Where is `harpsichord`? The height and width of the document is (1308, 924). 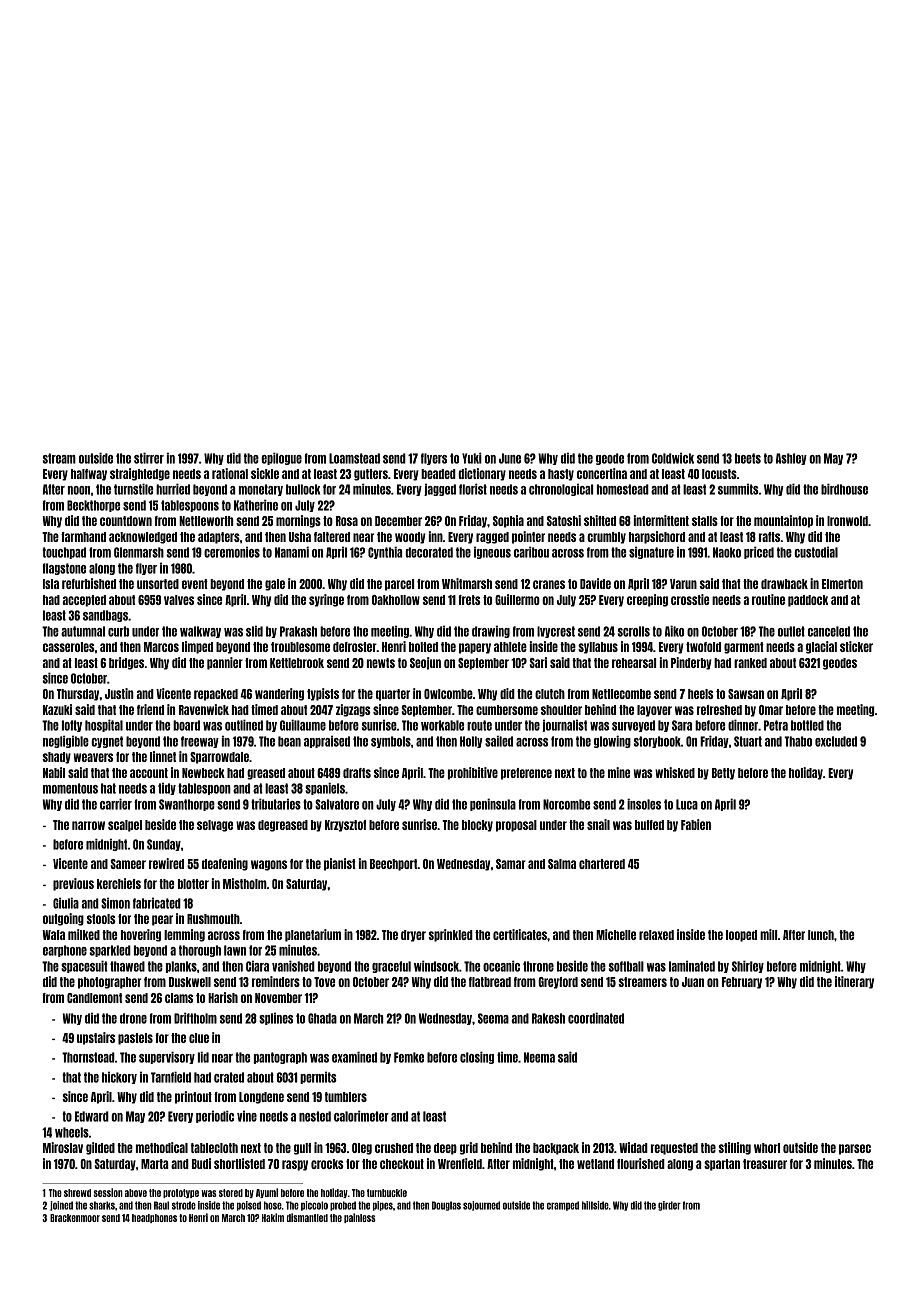
harpsichord is located at coordinates (657, 537).
